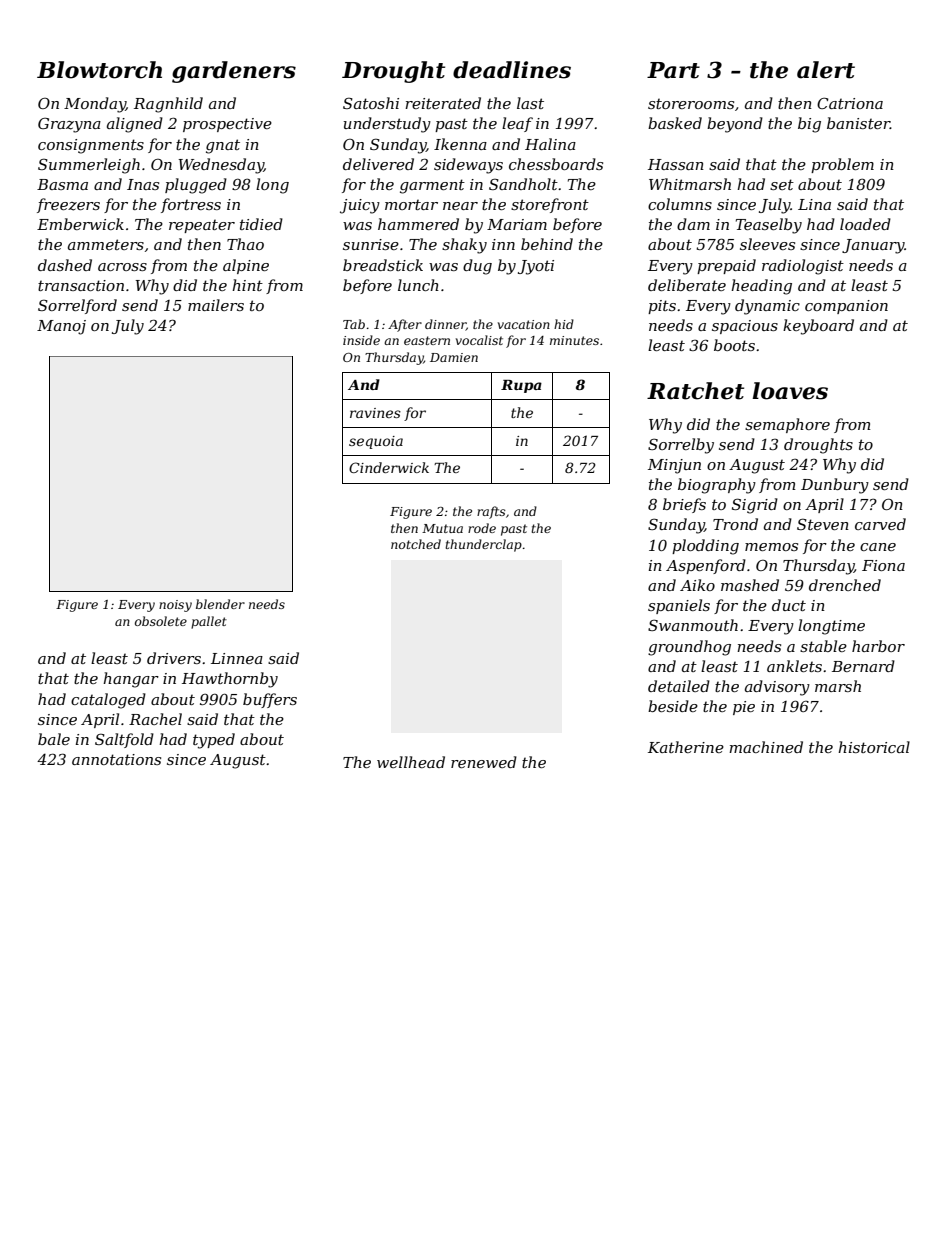 This document has width=952, height=1233. What do you see at coordinates (65, 265) in the document?
I see `dashed` at bounding box center [65, 265].
